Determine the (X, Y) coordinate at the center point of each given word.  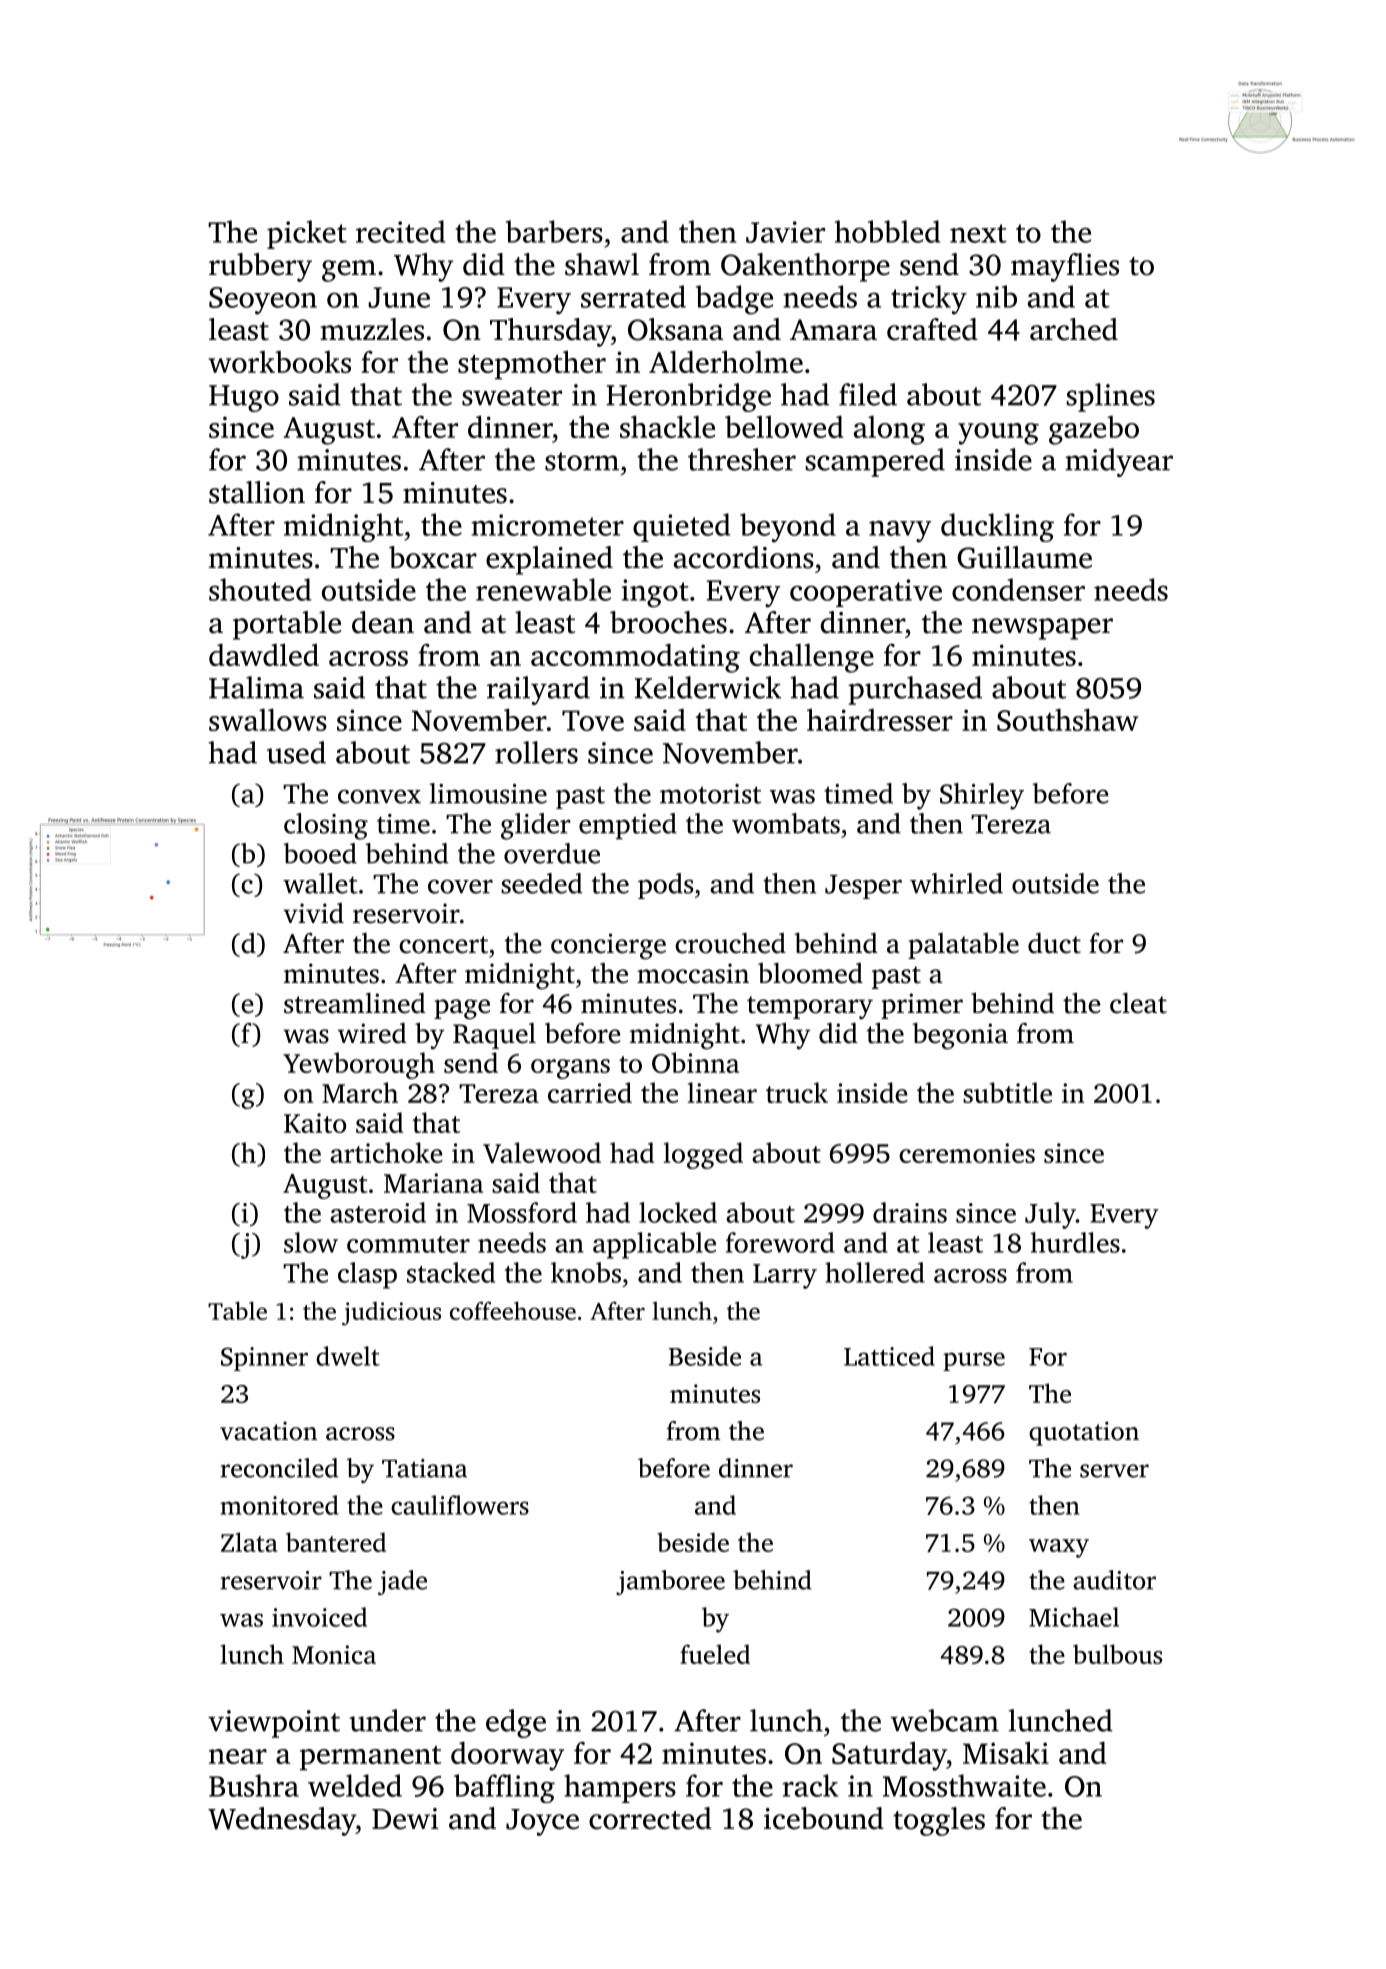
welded (355, 1785)
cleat (1138, 1003)
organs (570, 1069)
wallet (320, 883)
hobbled (887, 231)
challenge (812, 658)
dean (383, 622)
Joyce (542, 1822)
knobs (586, 1272)
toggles (939, 1821)
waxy (1059, 1548)
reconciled (279, 1468)
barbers (554, 231)
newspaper (1042, 629)
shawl (602, 264)
